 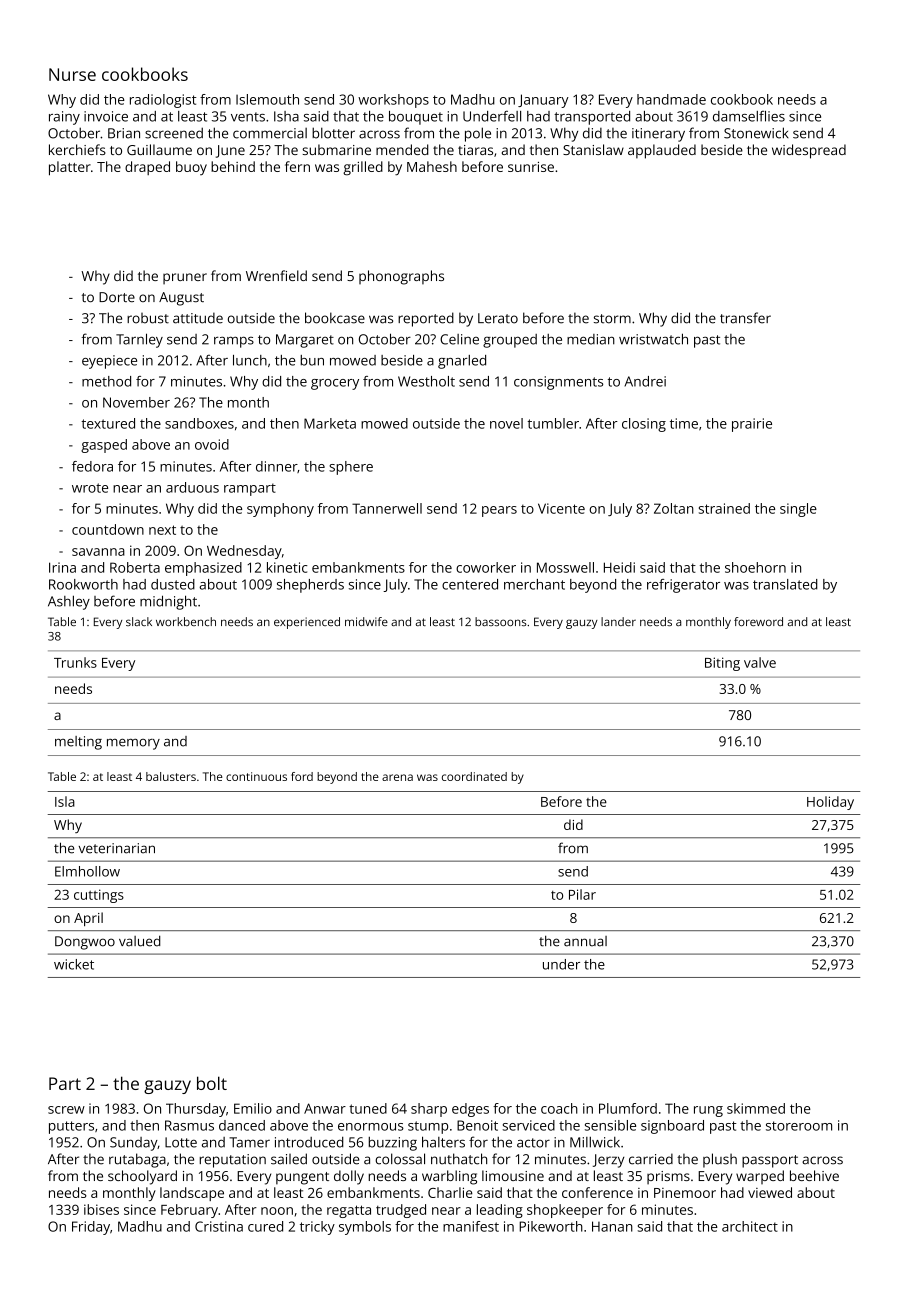 I want to click on arduous, so click(x=192, y=487).
